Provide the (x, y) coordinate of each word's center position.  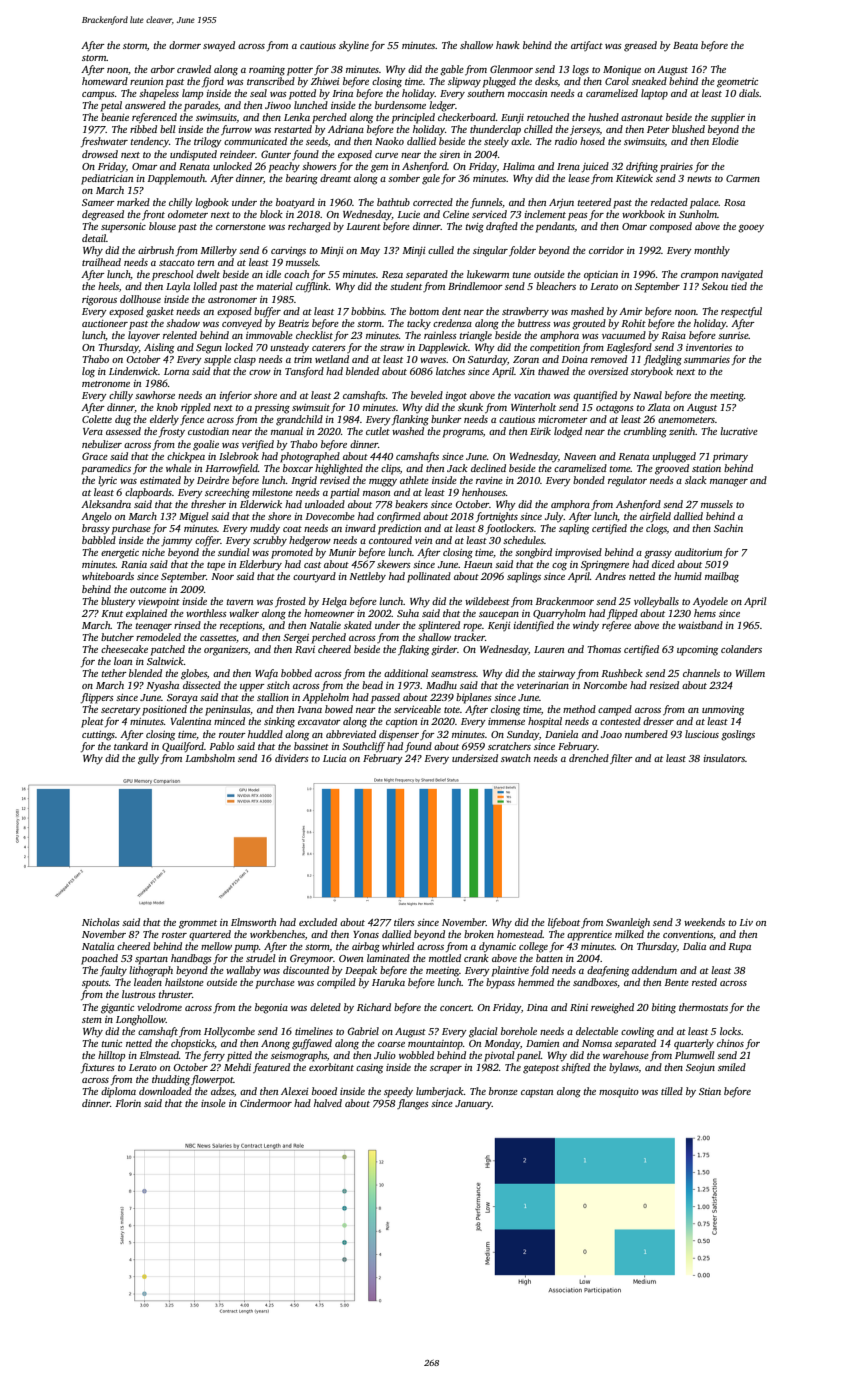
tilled (672, 1091)
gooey (751, 229)
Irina (342, 93)
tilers (404, 922)
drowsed (100, 154)
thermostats (703, 1007)
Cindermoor (266, 1103)
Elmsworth (253, 922)
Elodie (725, 141)
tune (522, 275)
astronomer (232, 300)
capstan (537, 1093)
